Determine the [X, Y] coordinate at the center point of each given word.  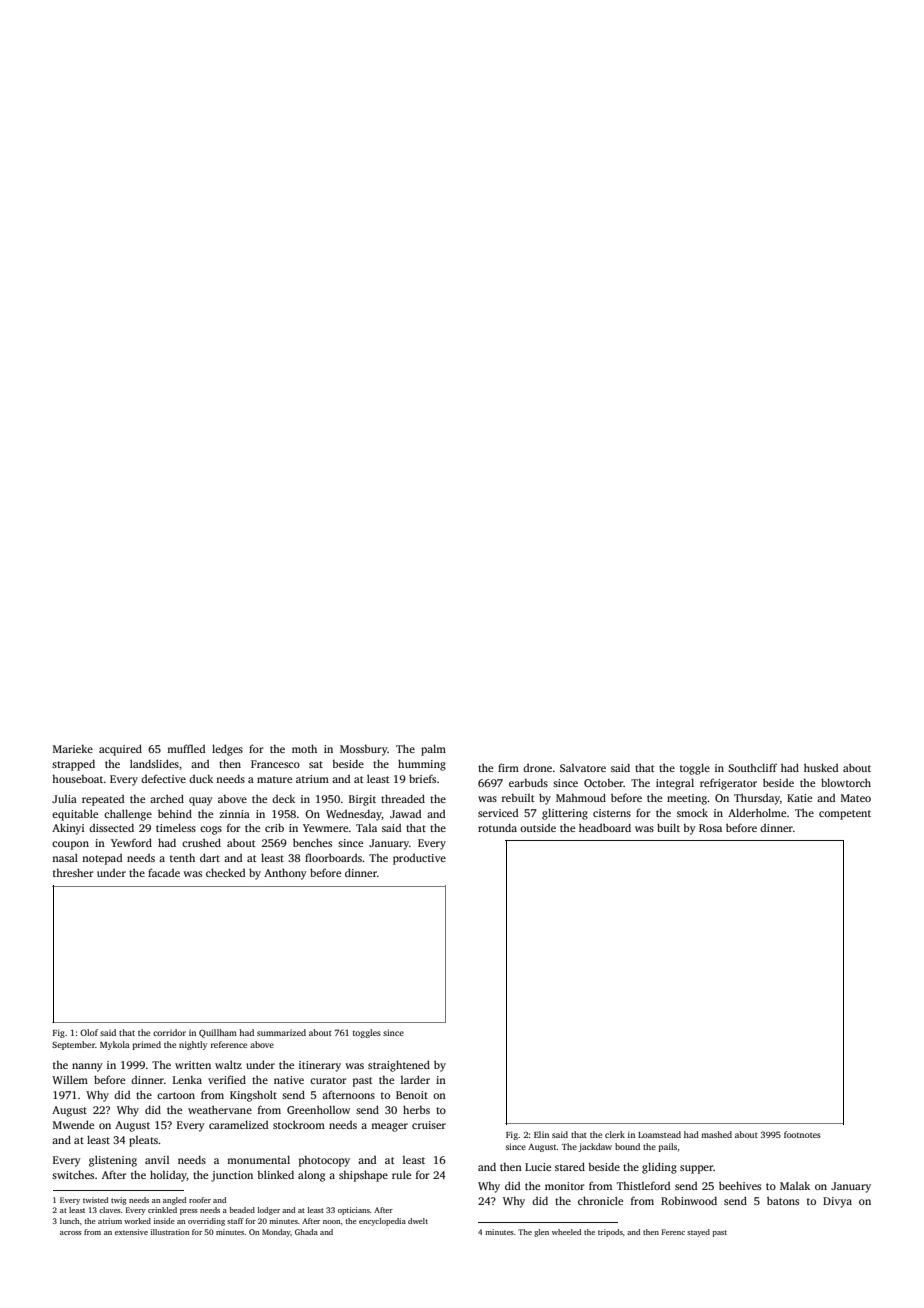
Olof [89, 1032]
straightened [399, 1066]
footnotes [802, 1134]
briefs [422, 778]
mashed [716, 1134]
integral [675, 784]
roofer [200, 1200]
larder [415, 1079]
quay [201, 801]
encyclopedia [382, 1222]
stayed [698, 1233]
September [73, 1045]
